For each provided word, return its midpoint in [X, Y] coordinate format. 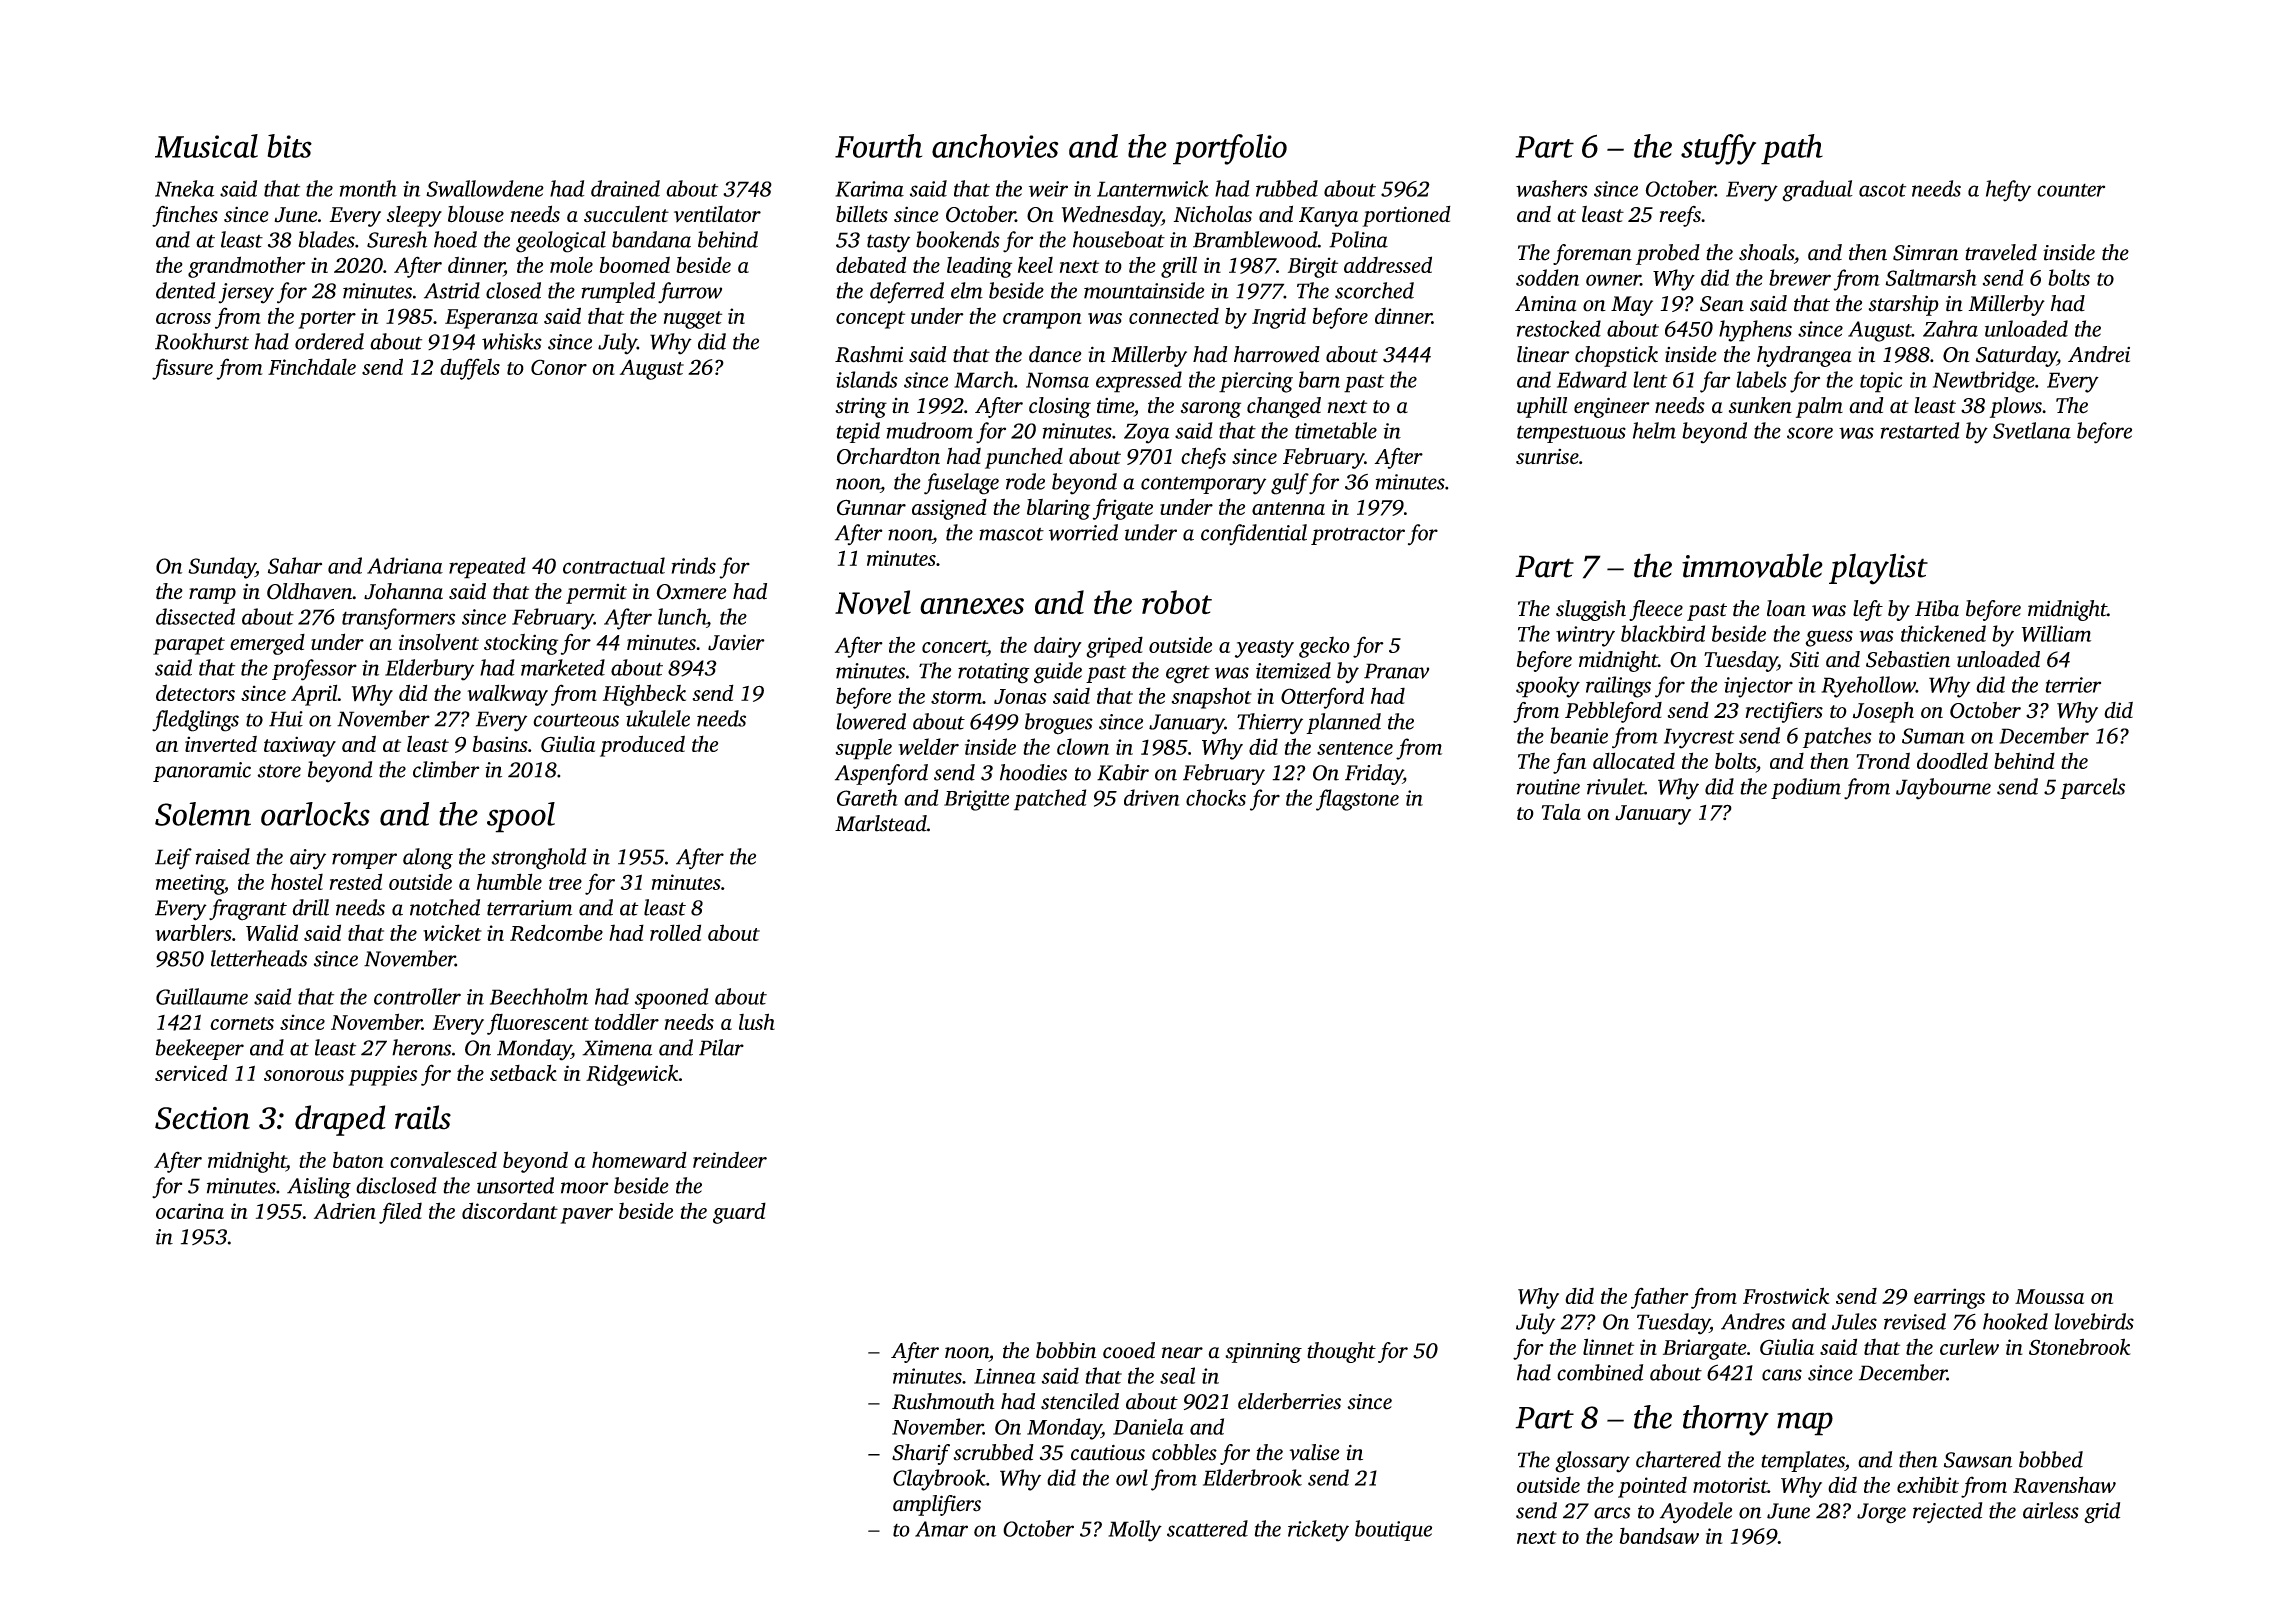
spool [521, 817]
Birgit [1313, 267]
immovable [1752, 565]
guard [739, 1213]
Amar [941, 1529]
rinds [694, 565]
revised [1915, 1321]
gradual [1817, 191]
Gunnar [871, 507]
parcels [2092, 788]
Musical [206, 146]
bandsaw [1659, 1535]
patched [1050, 800]
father [1660, 1298]
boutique [1393, 1530]
